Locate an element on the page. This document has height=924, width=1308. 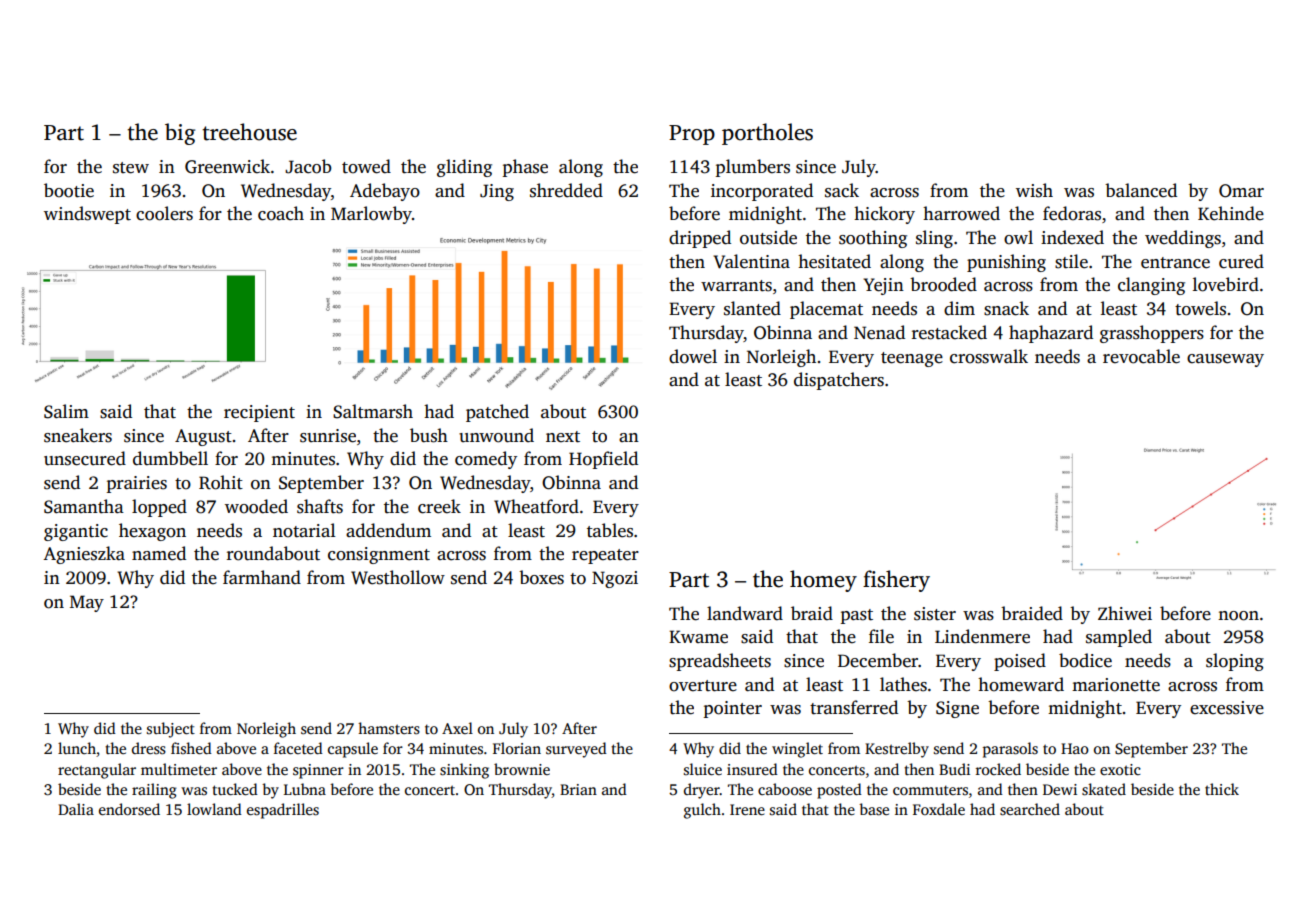
bootie is located at coordinates (69, 190).
